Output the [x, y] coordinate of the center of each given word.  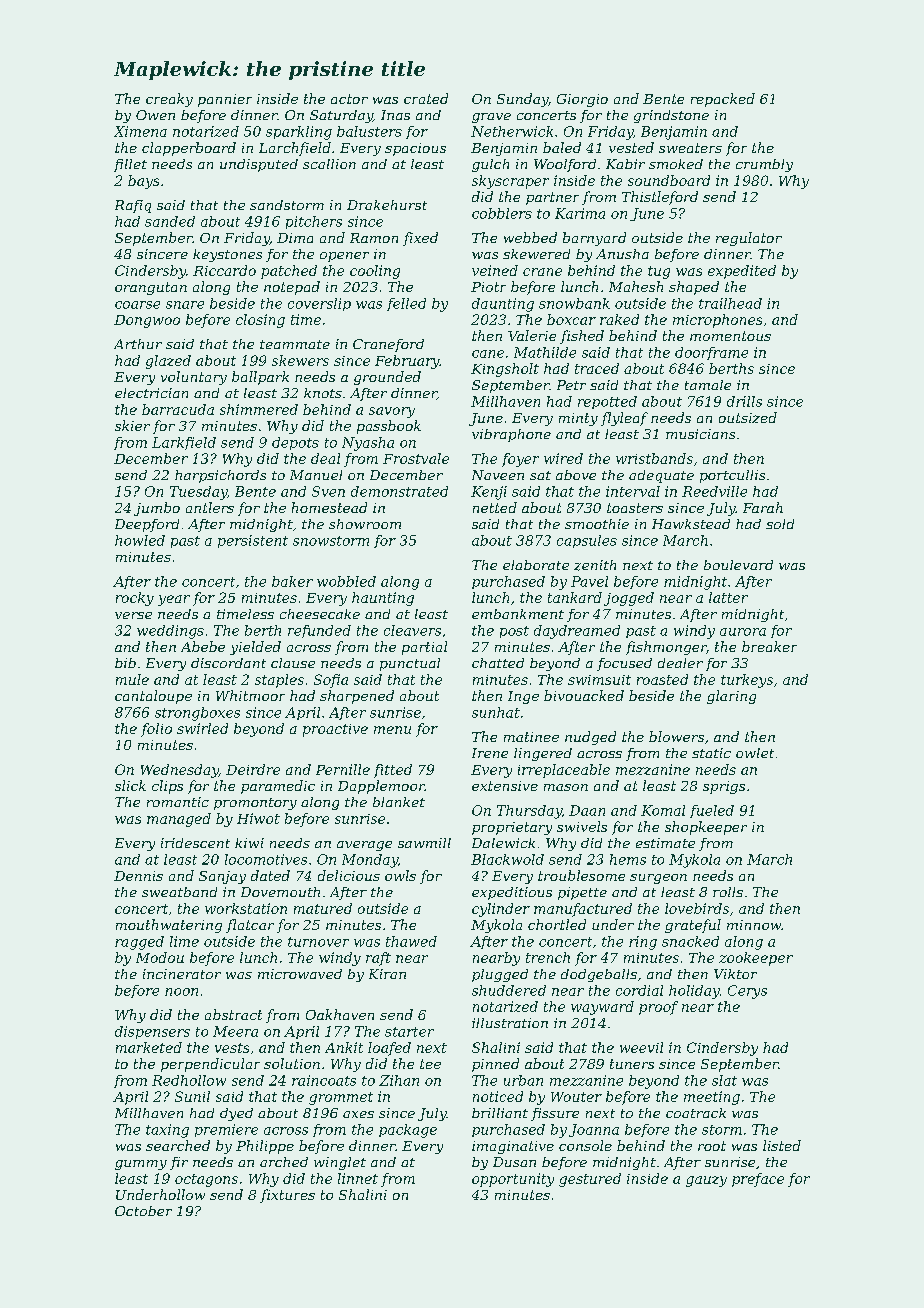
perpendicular [210, 1065]
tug [659, 272]
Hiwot [258, 818]
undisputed [259, 165]
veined [495, 270]
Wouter [576, 1097]
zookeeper [756, 959]
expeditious [512, 893]
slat [724, 1080]
